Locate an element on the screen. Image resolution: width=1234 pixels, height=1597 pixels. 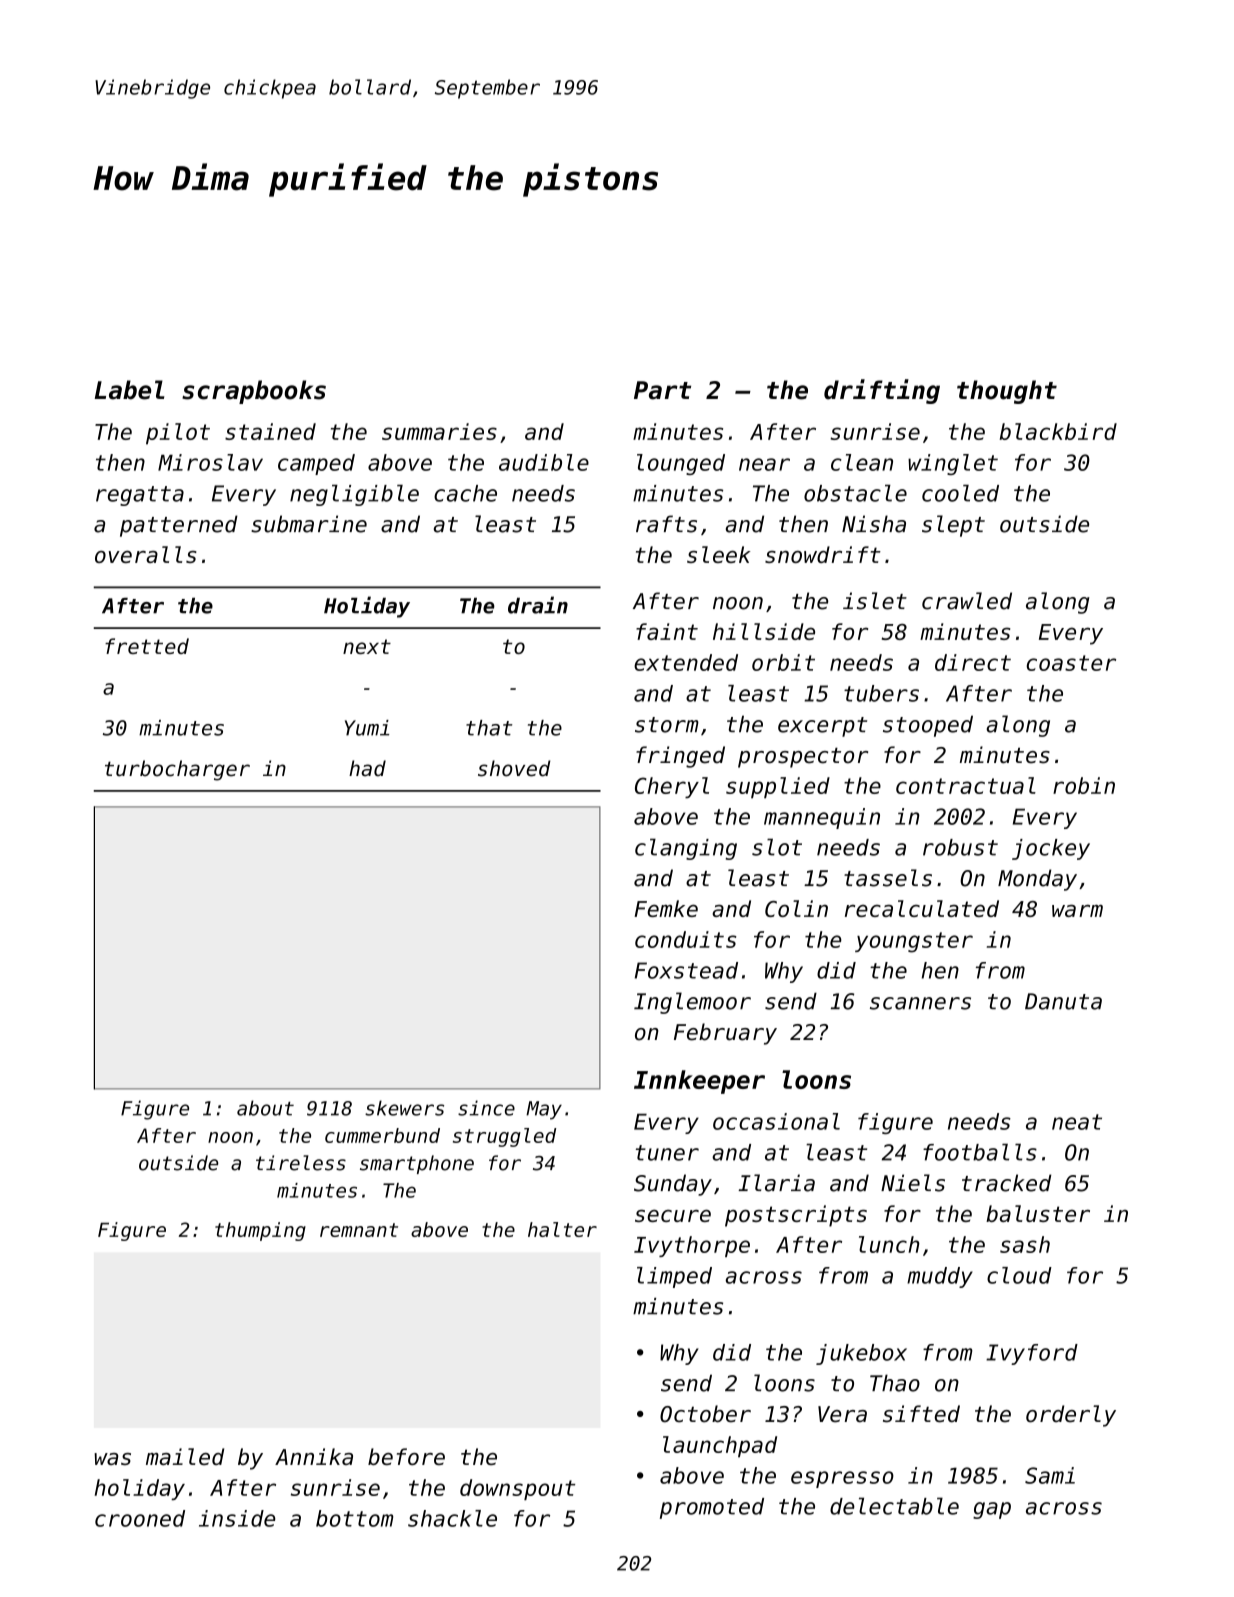
shoved is located at coordinates (514, 768).
